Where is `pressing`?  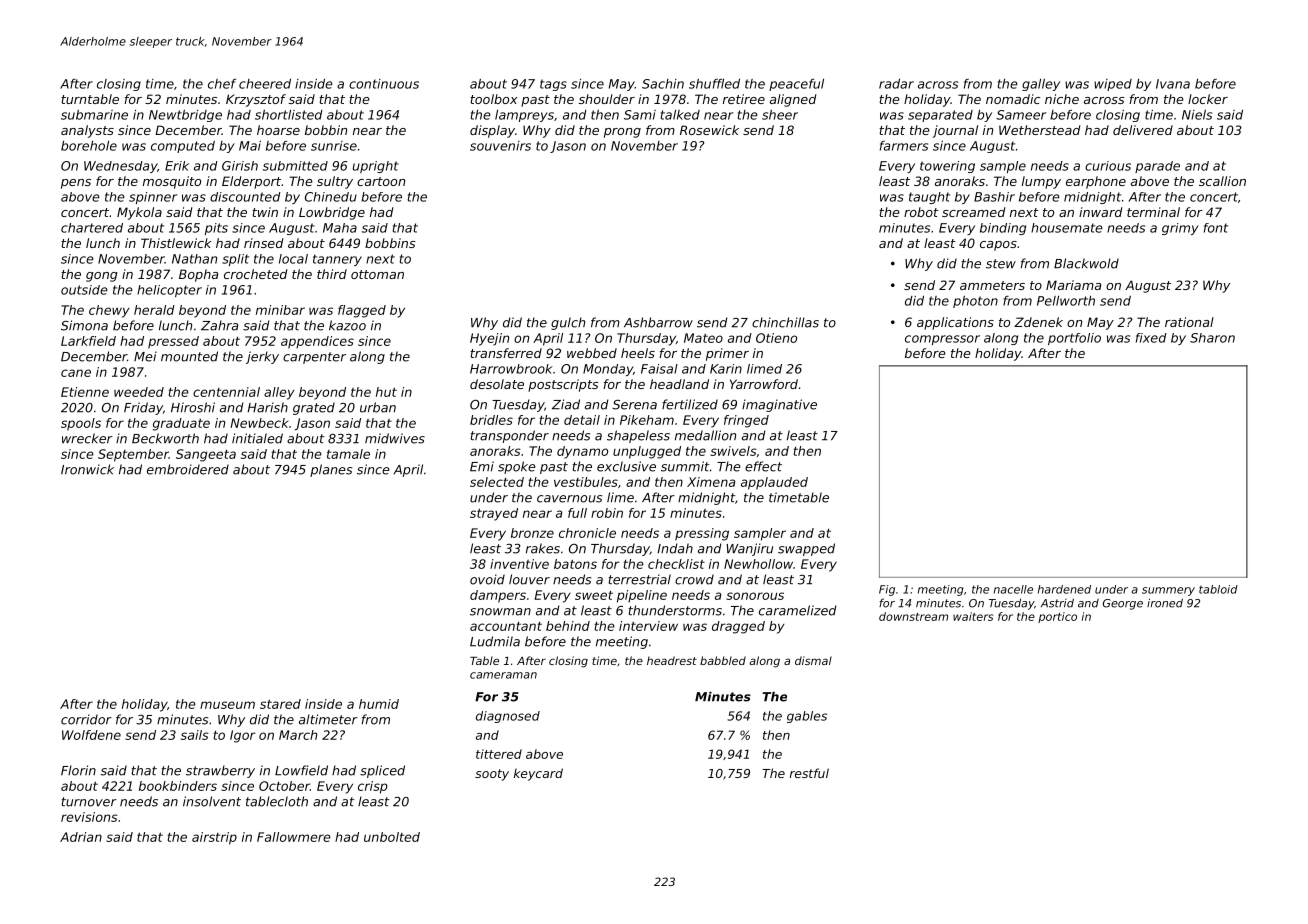
pressing is located at coordinates (702, 534).
